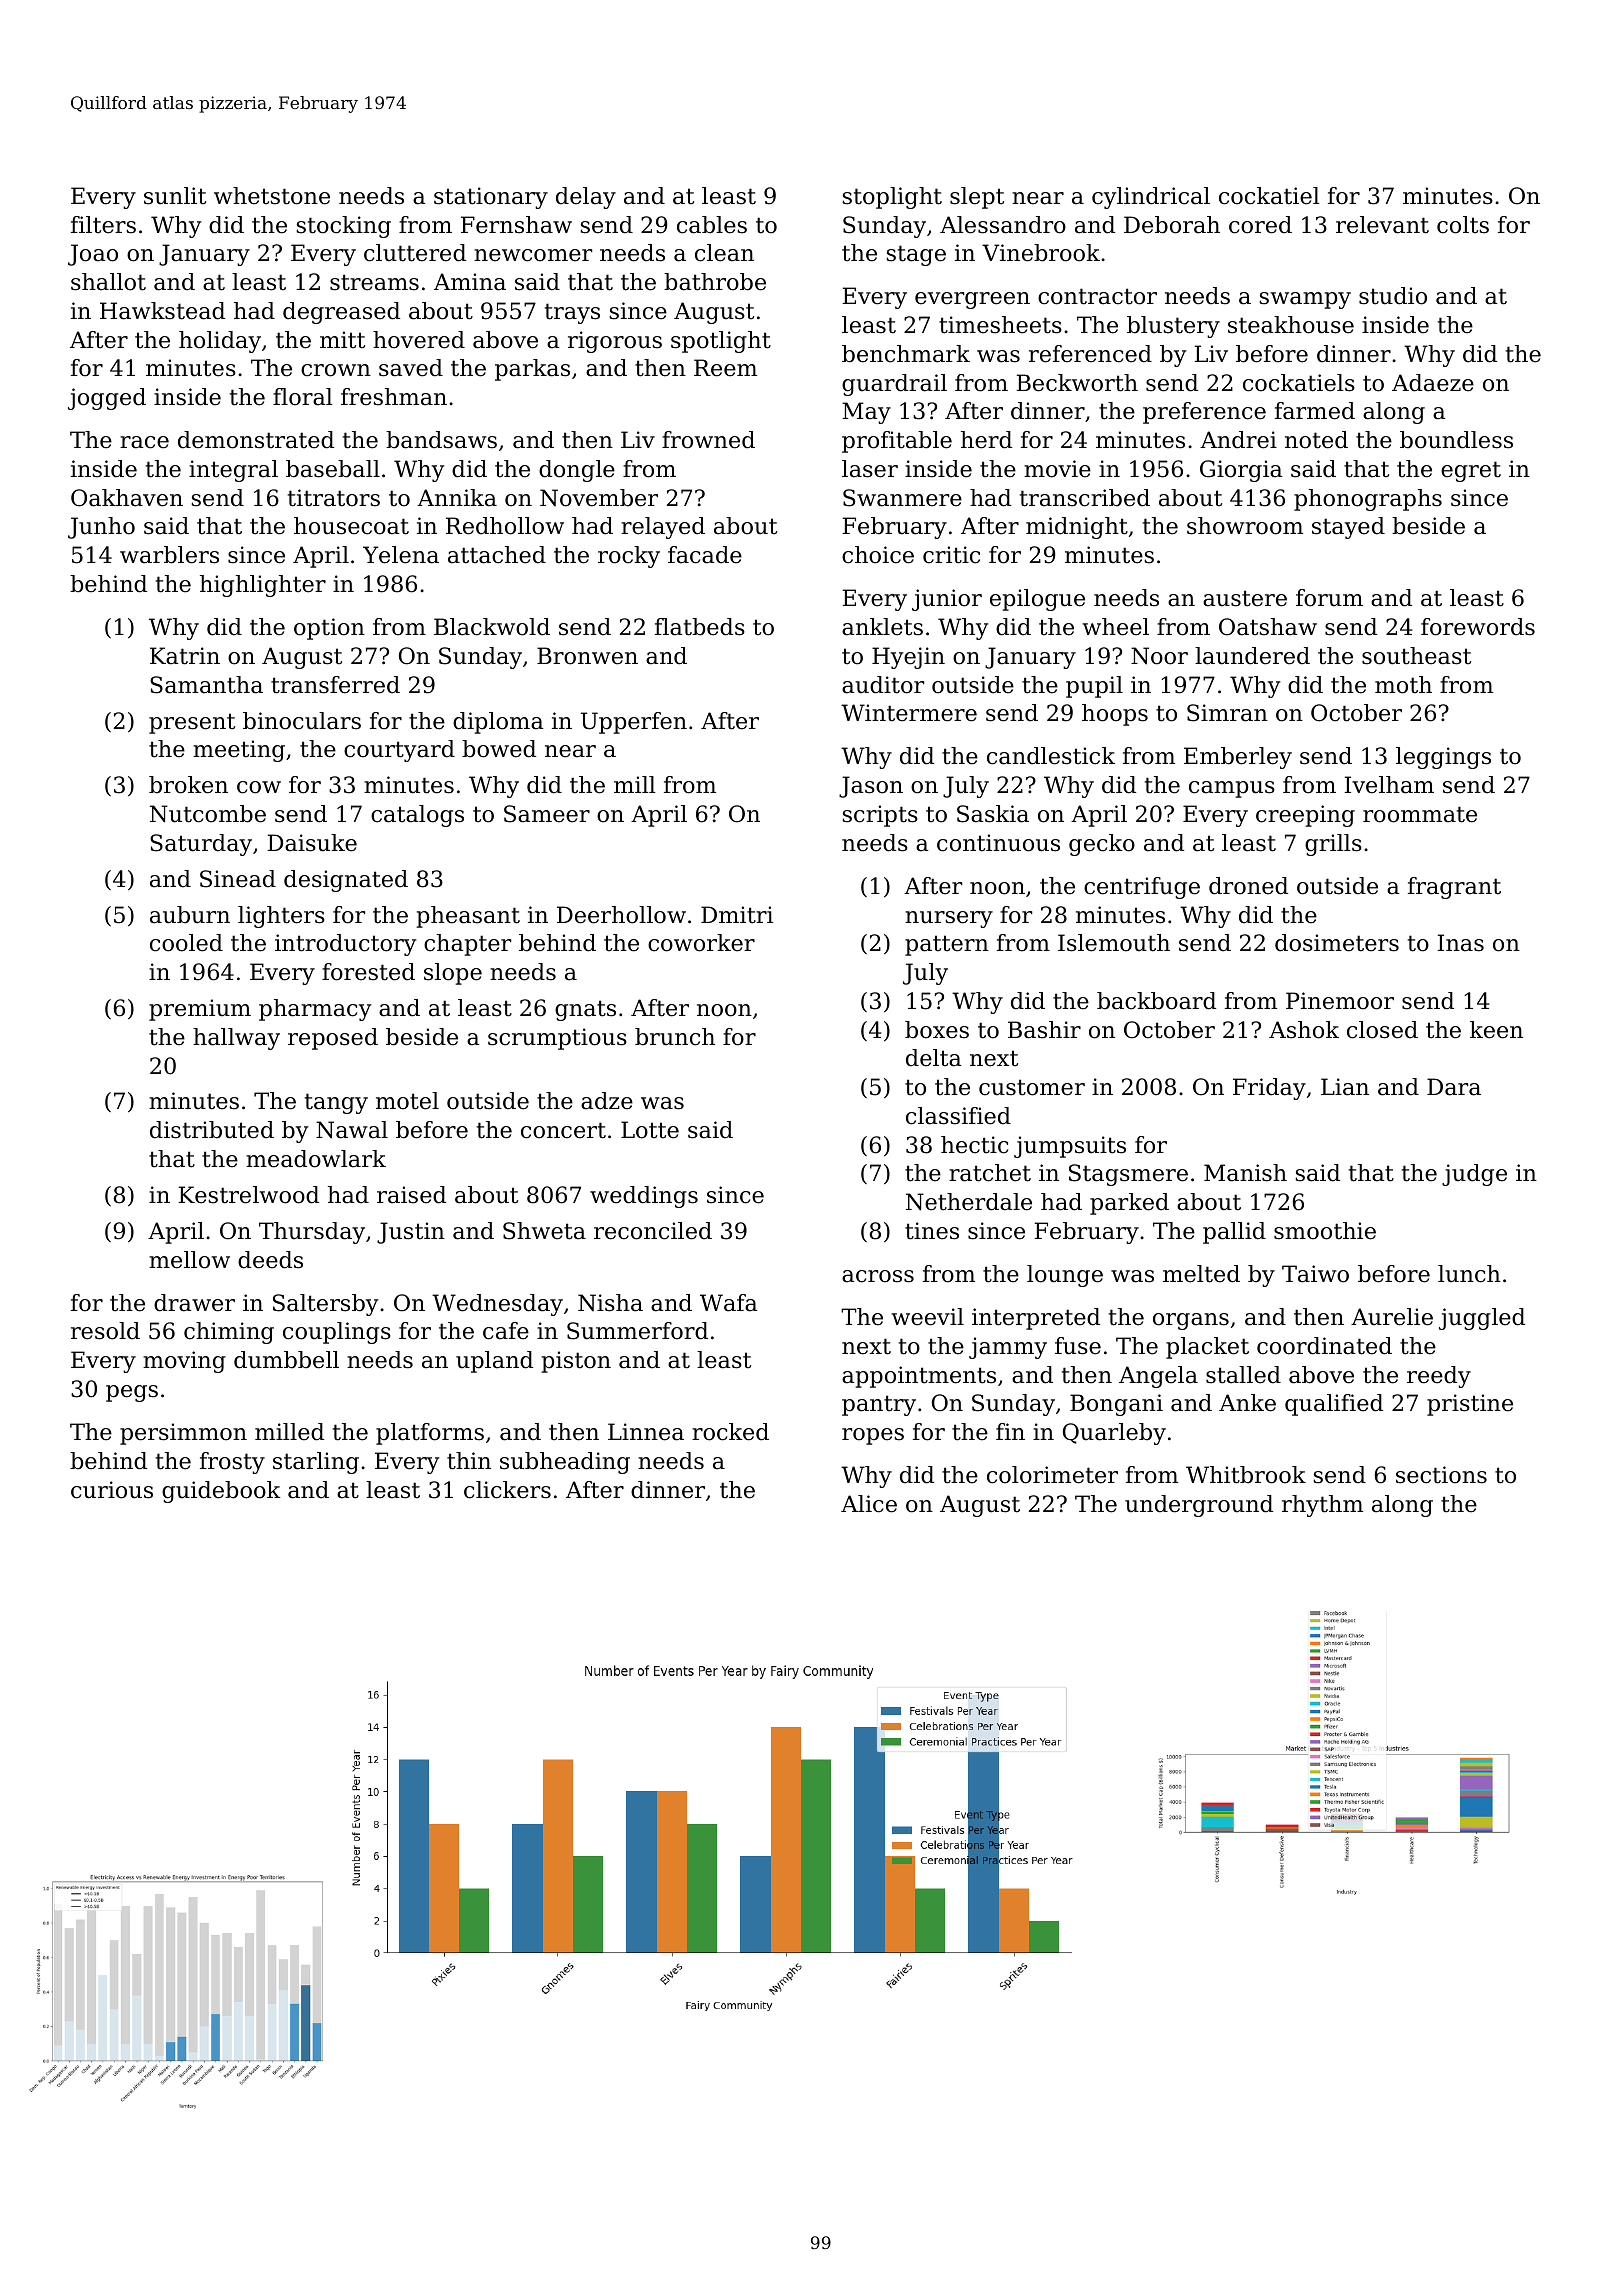 The image size is (1620, 2292). I want to click on juggled, so click(1482, 1319).
